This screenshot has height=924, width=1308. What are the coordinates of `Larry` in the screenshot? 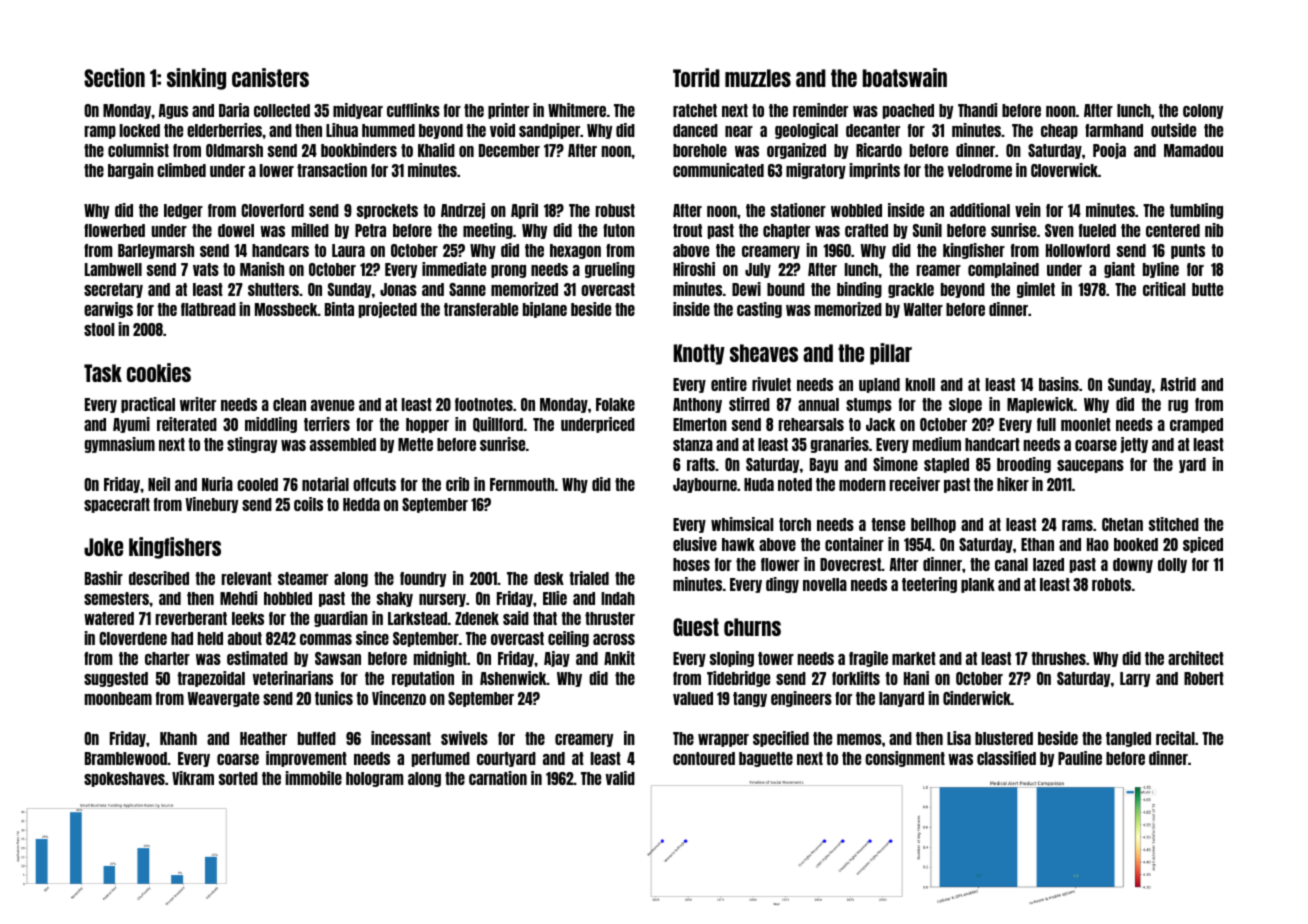 It's located at (1135, 679).
